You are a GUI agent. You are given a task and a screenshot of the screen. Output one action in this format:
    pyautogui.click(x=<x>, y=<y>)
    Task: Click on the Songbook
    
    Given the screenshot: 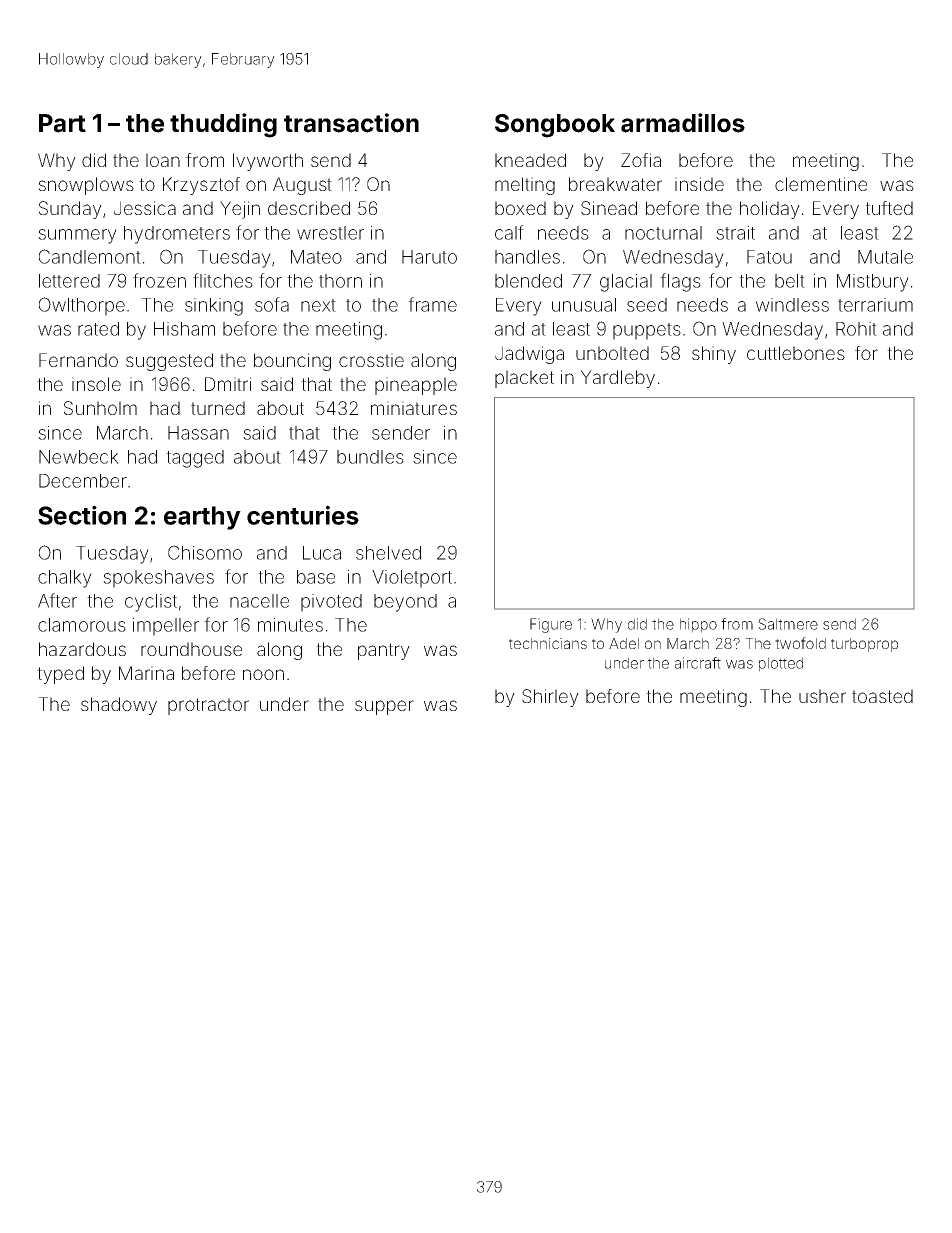 What is the action you would take?
    pyautogui.click(x=555, y=126)
